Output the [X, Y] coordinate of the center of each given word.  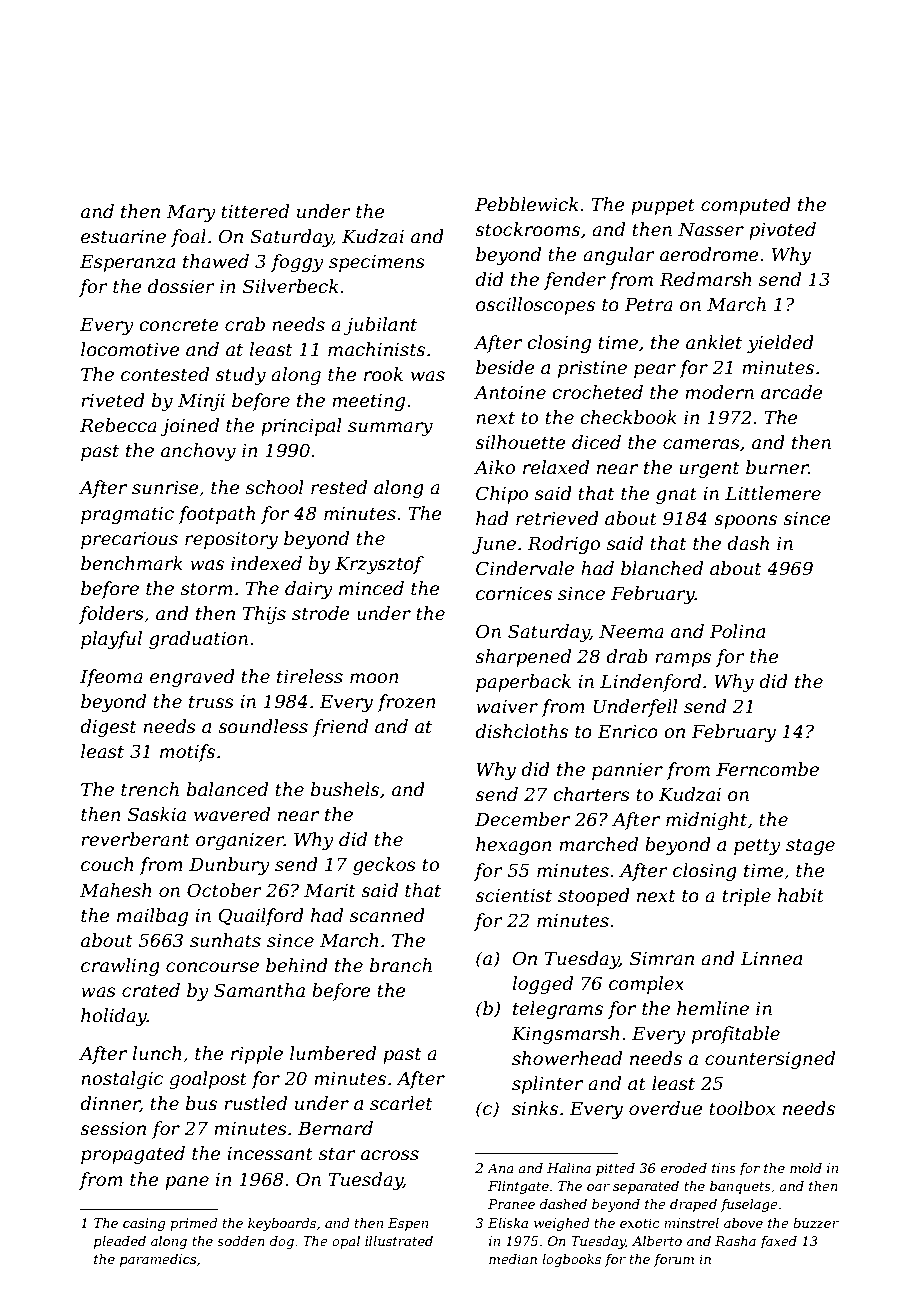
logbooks [571, 1260]
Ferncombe [767, 769]
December [522, 819]
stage [810, 846]
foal [188, 238]
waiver [507, 706]
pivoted [782, 231]
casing [144, 1224]
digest [108, 728]
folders [111, 615]
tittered [255, 211]
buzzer [816, 1223]
